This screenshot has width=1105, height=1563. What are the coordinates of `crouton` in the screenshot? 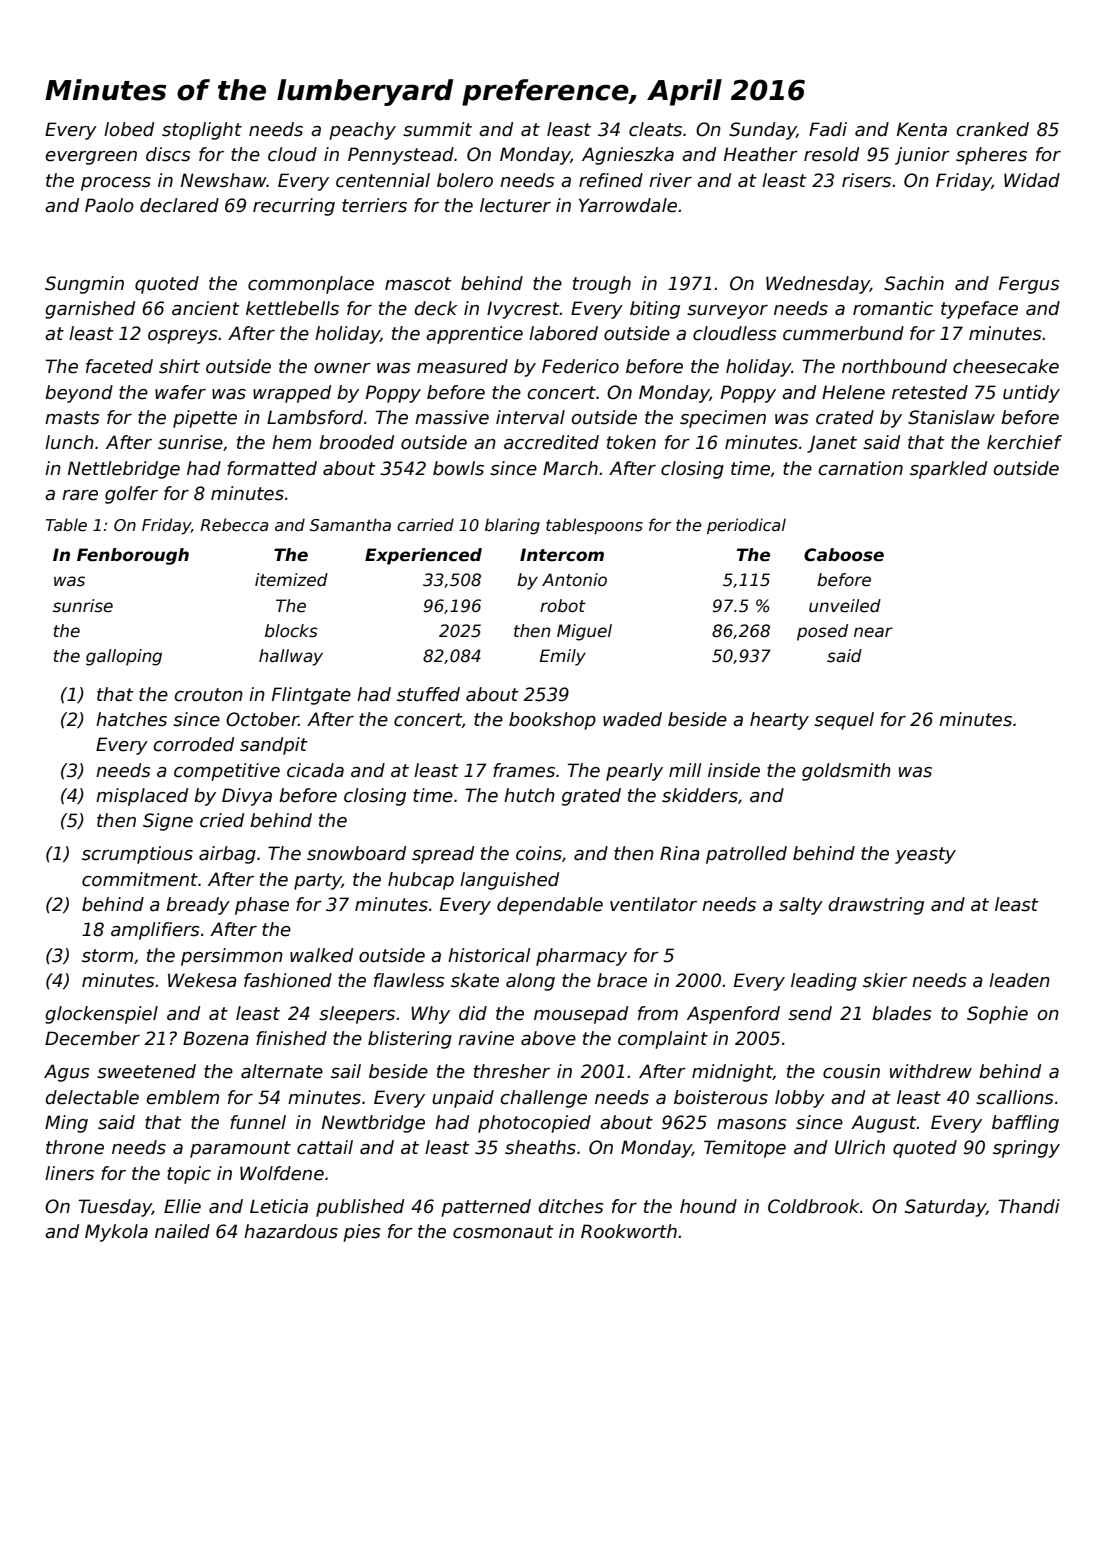 It's located at (208, 695).
